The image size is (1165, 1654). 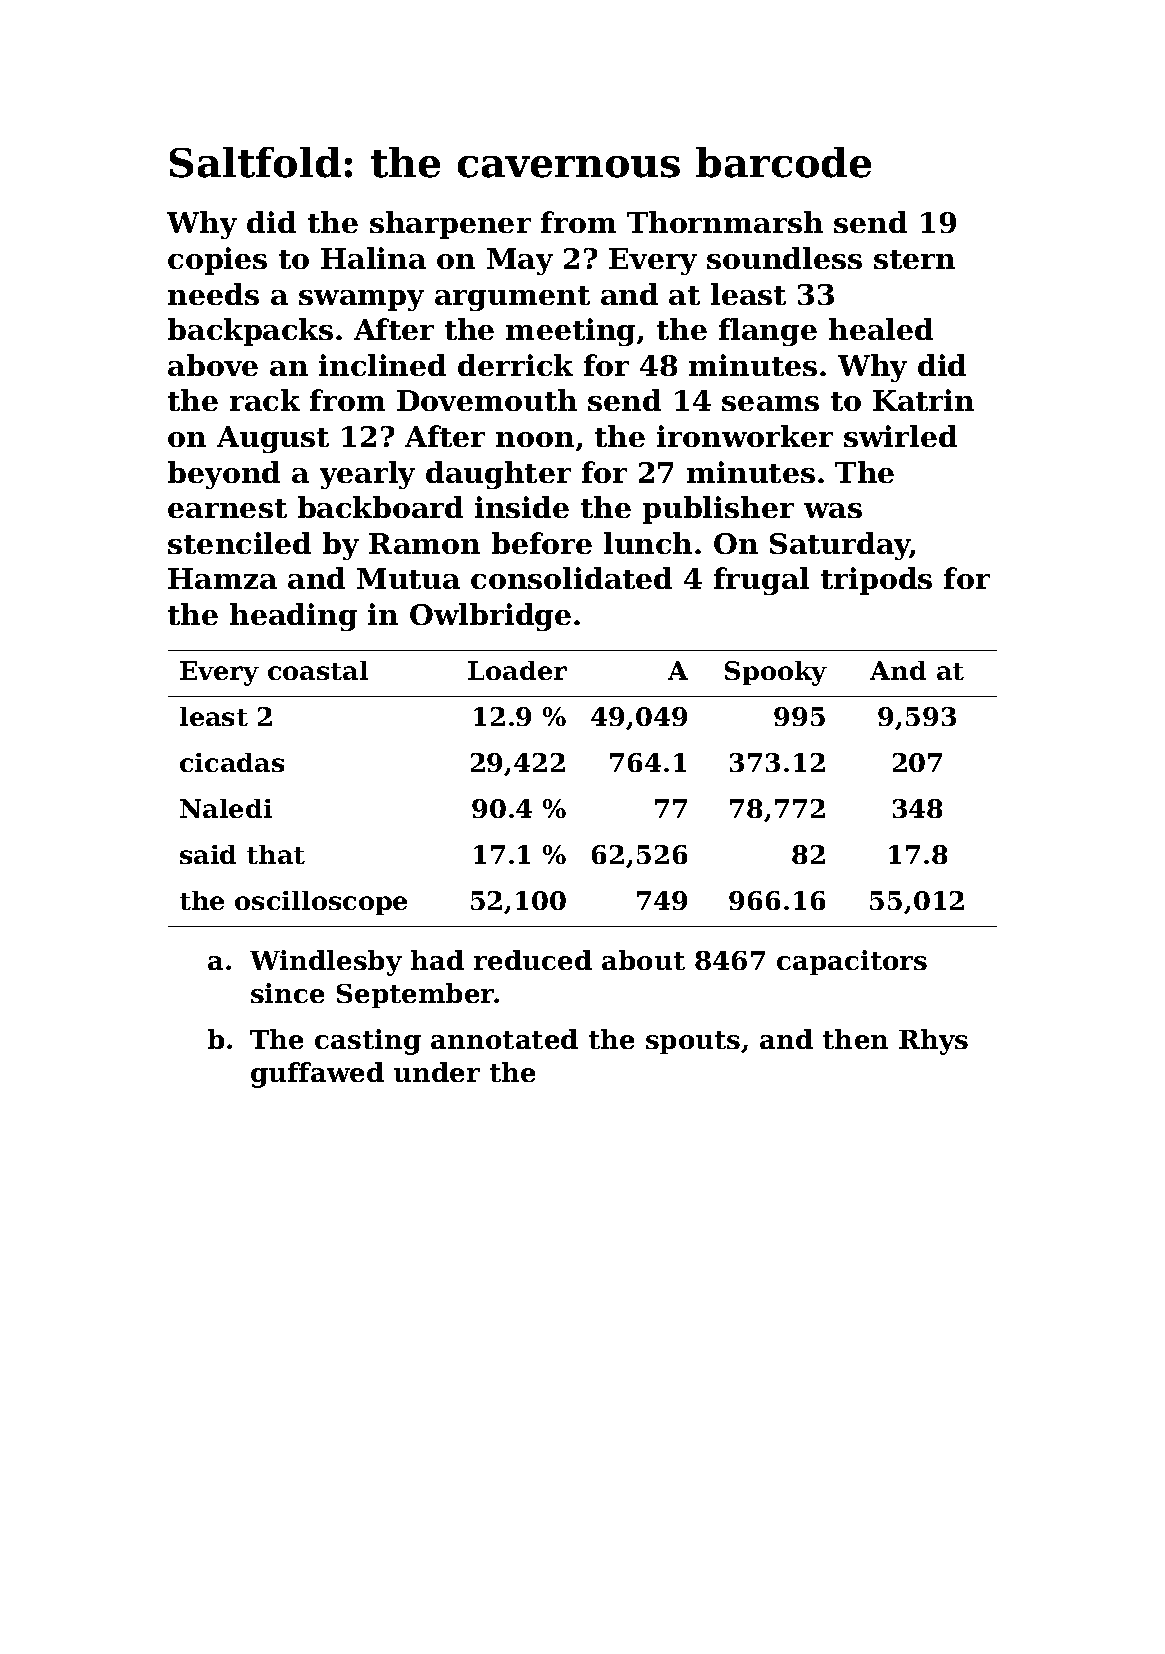 I want to click on Hamza, so click(x=222, y=578).
